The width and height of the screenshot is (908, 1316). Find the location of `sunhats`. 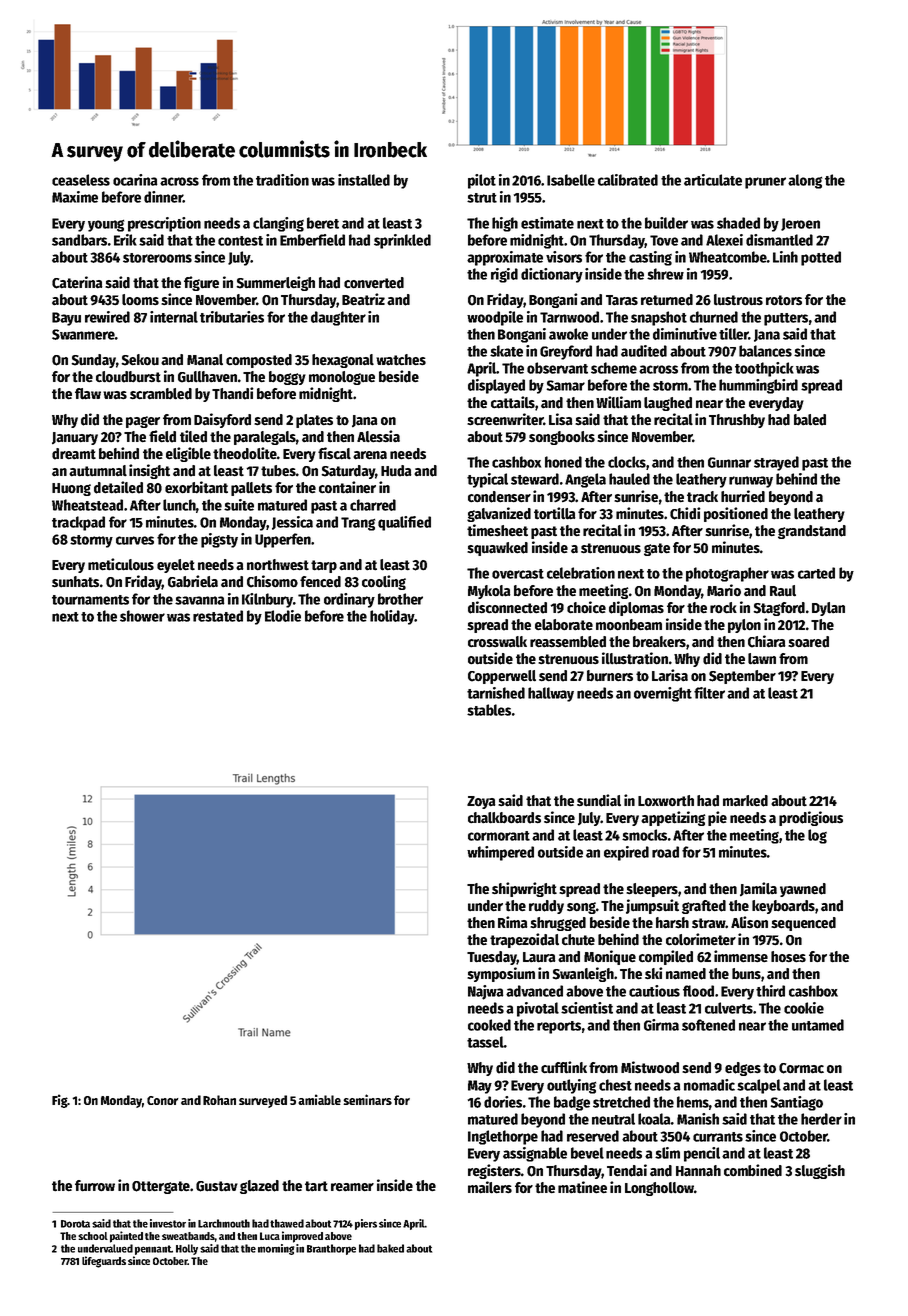

sunhats is located at coordinates (75, 582).
